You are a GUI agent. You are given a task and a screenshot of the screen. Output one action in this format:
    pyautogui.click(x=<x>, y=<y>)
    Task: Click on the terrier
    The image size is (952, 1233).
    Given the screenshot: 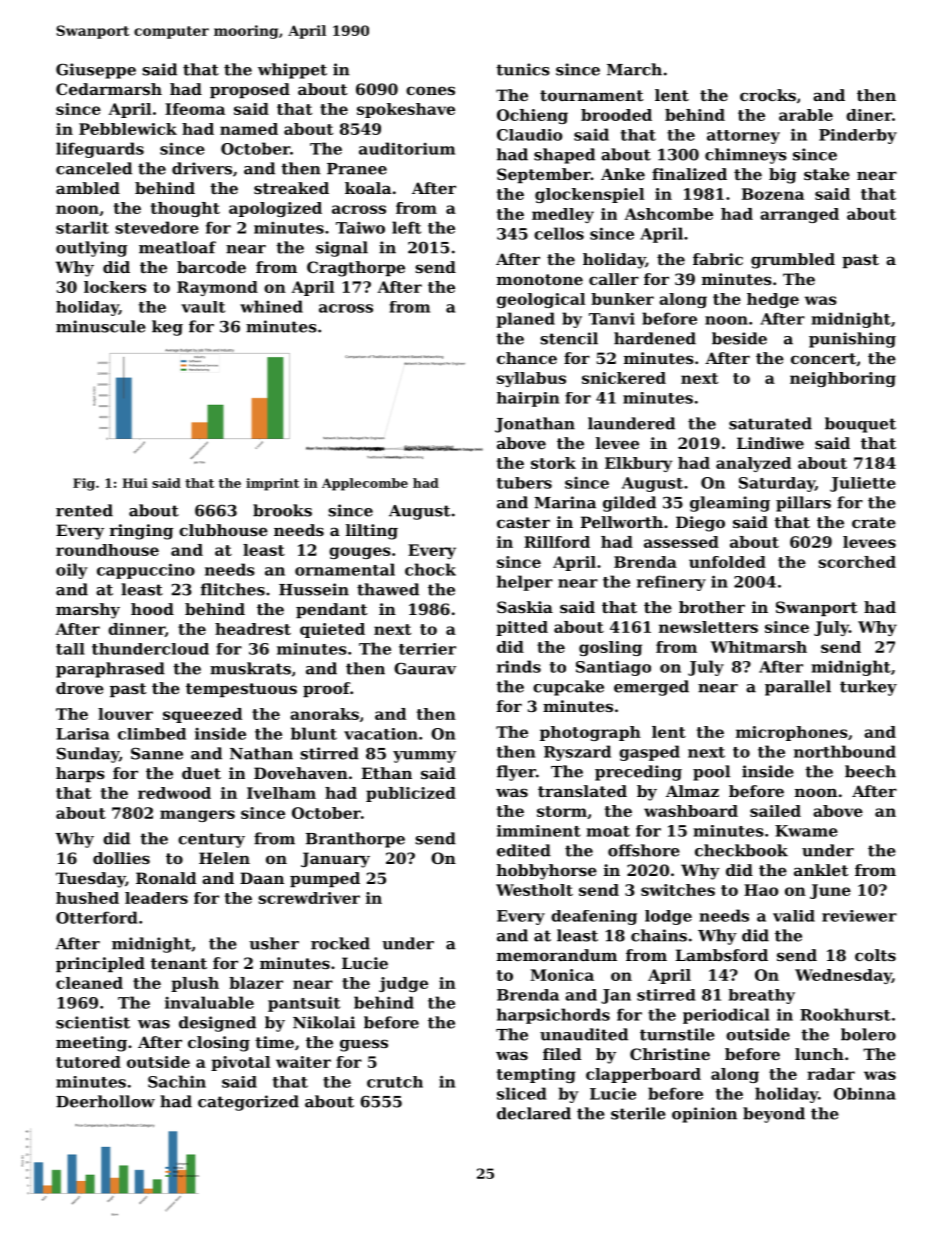 What is the action you would take?
    pyautogui.click(x=427, y=649)
